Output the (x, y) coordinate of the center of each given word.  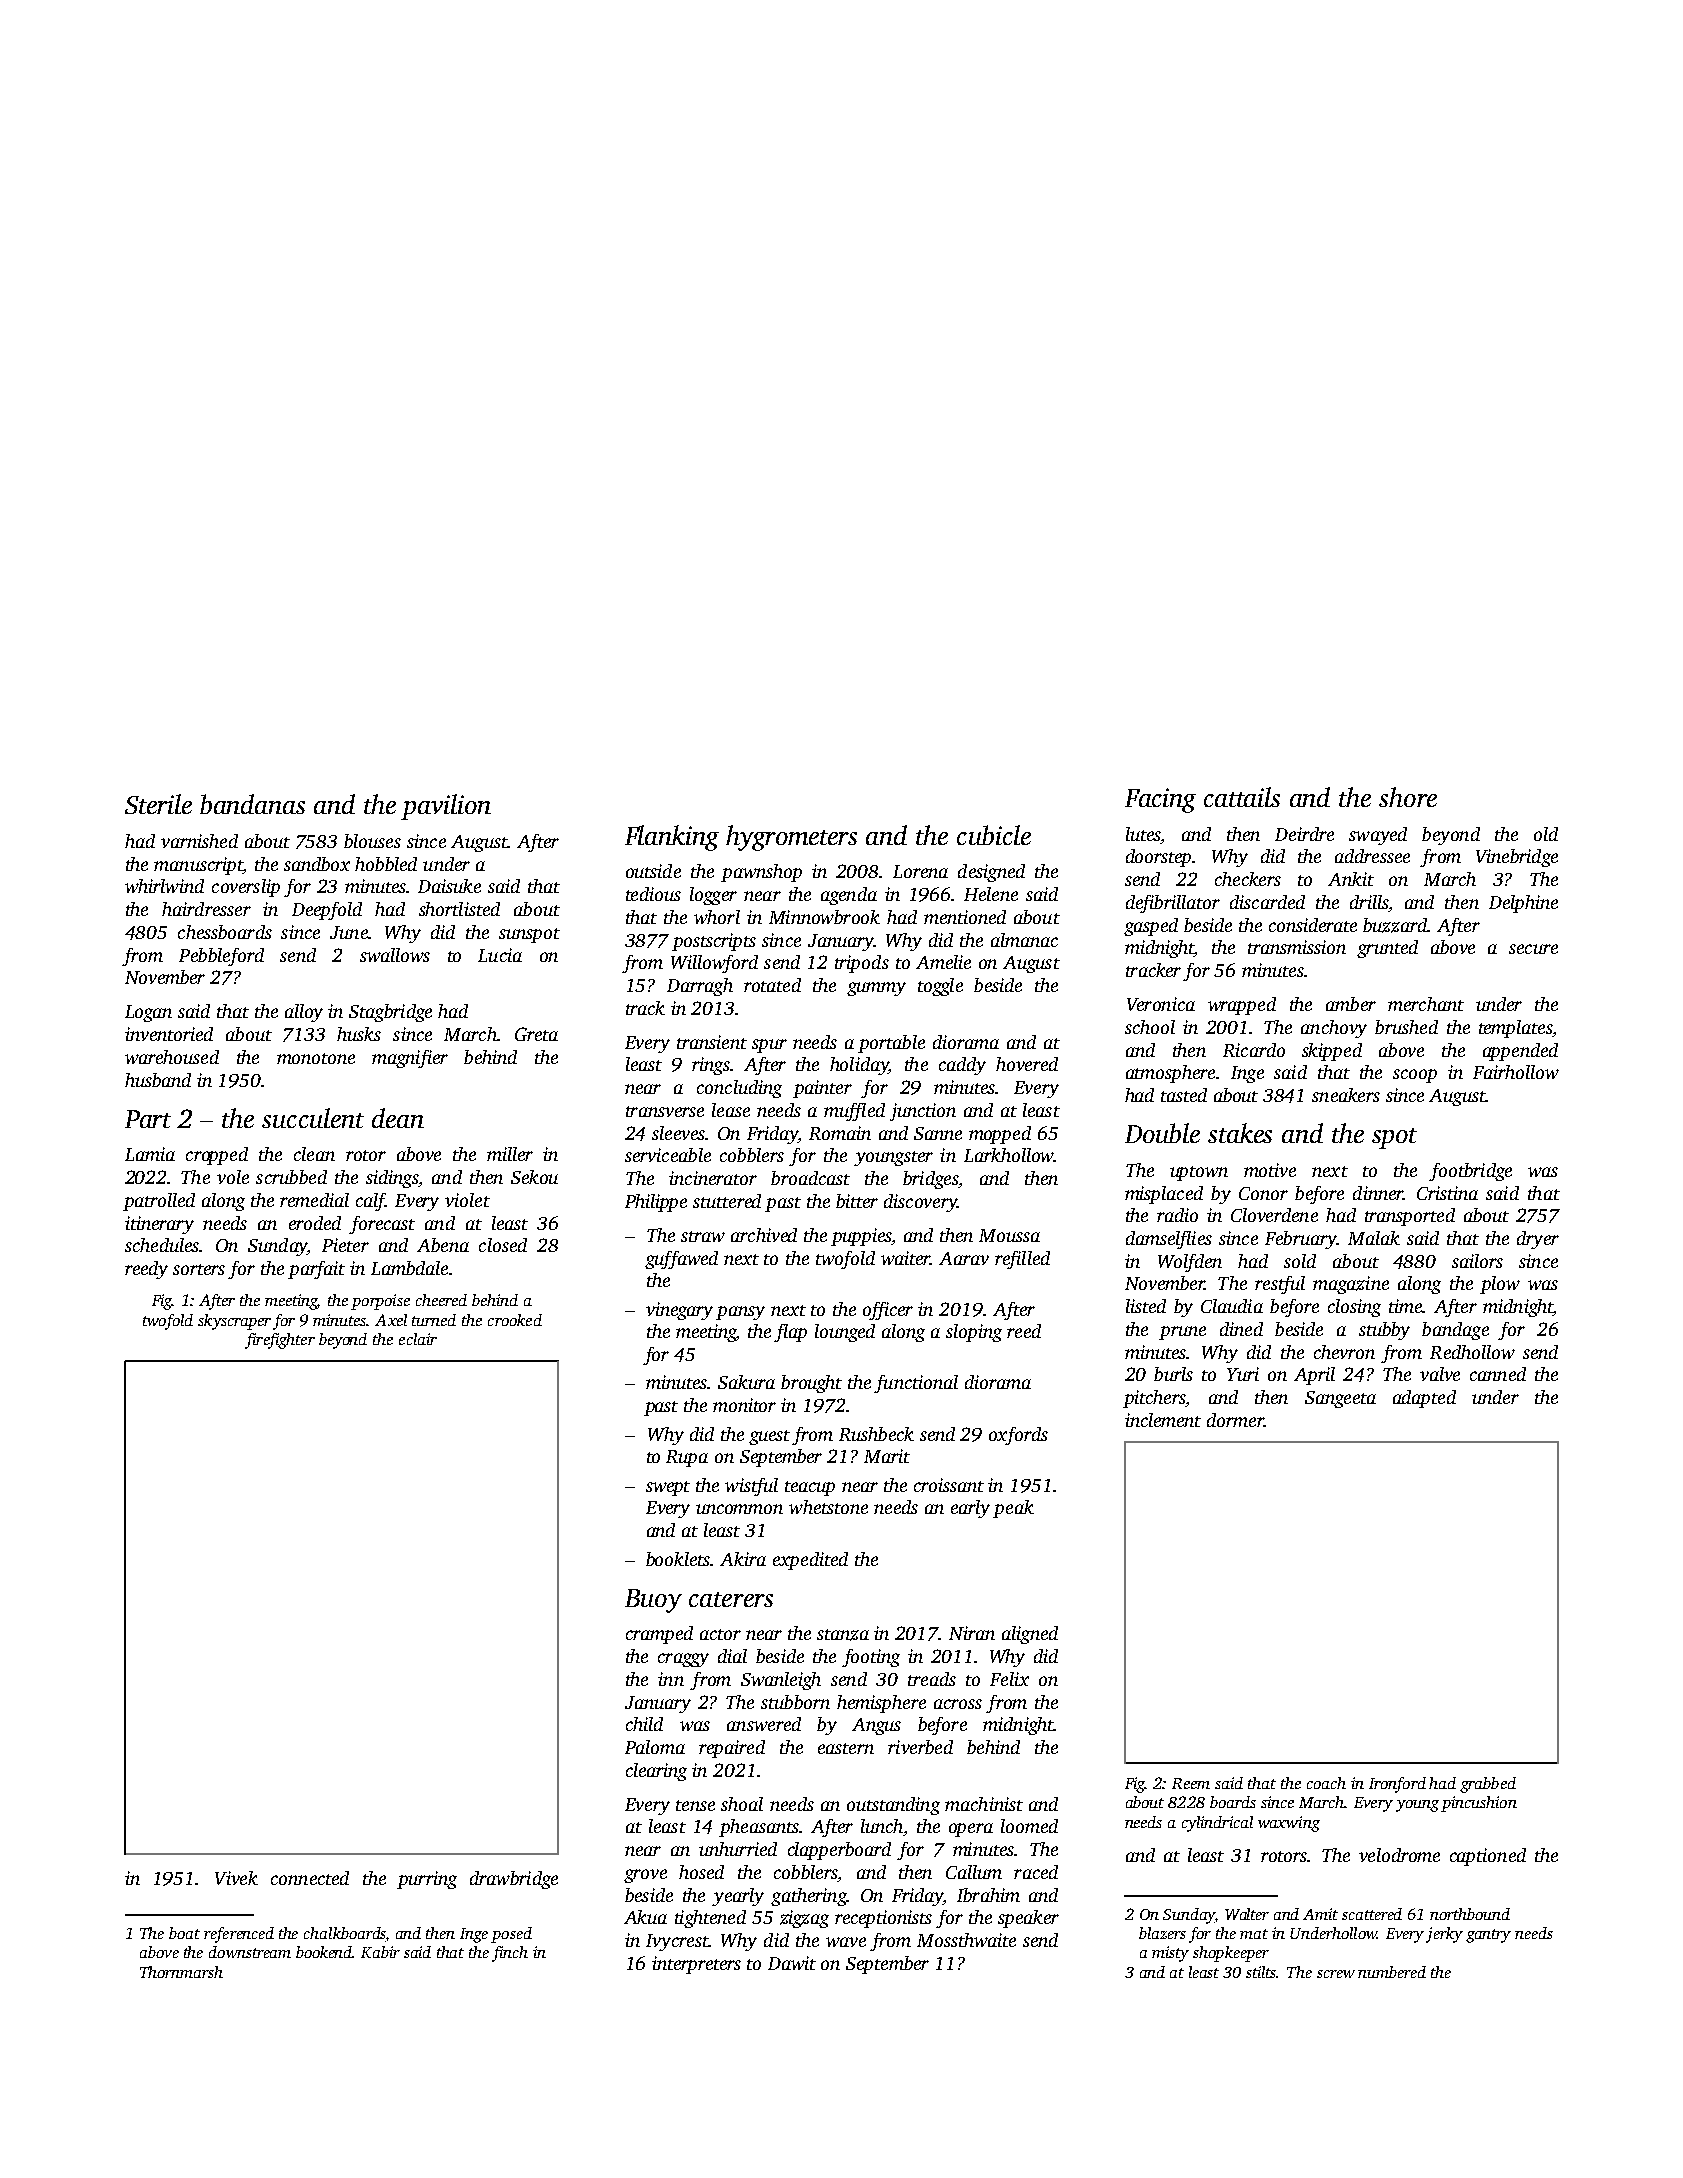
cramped (659, 1635)
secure (1533, 949)
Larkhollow (1009, 1155)
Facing (1160, 800)
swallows (395, 955)
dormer (1235, 1420)
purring (427, 1880)
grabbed (1488, 1785)
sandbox (317, 864)
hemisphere (881, 1704)
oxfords (1018, 1436)
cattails (1242, 797)
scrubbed (291, 1177)
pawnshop (761, 873)
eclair (418, 1339)
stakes (1240, 1133)
